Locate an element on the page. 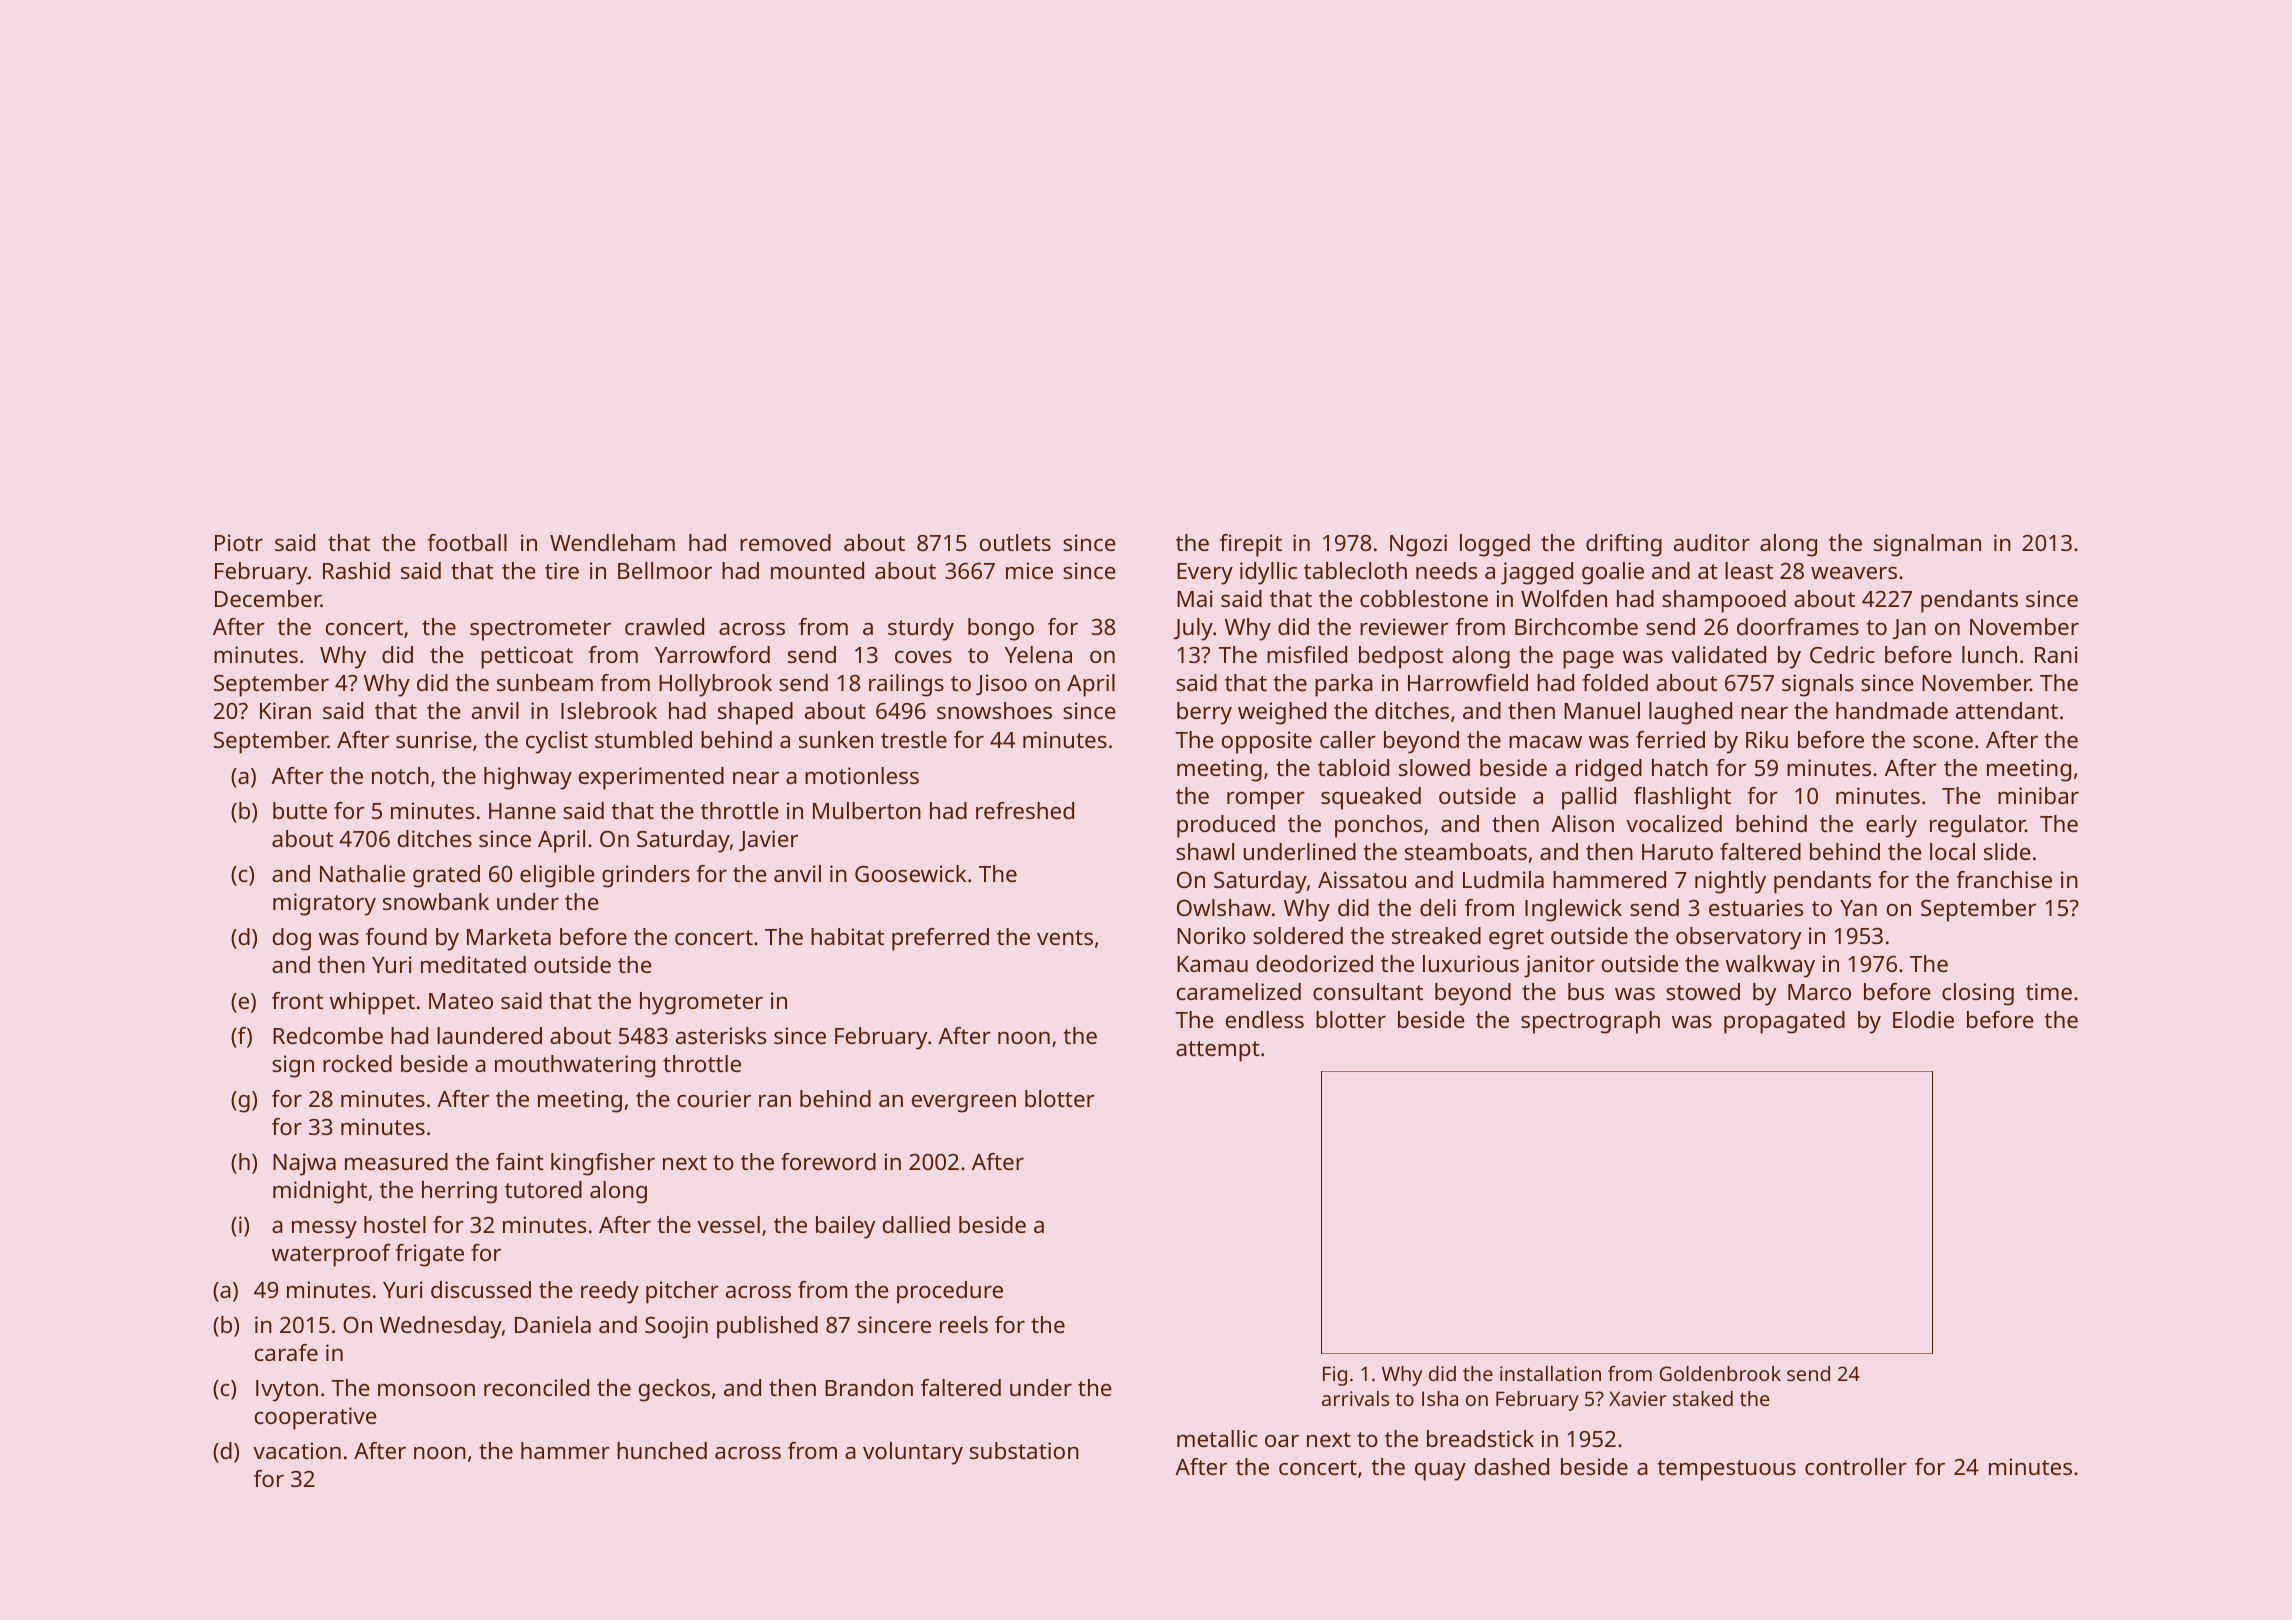 This image has width=2292, height=1620. arrivals is located at coordinates (1355, 1398).
